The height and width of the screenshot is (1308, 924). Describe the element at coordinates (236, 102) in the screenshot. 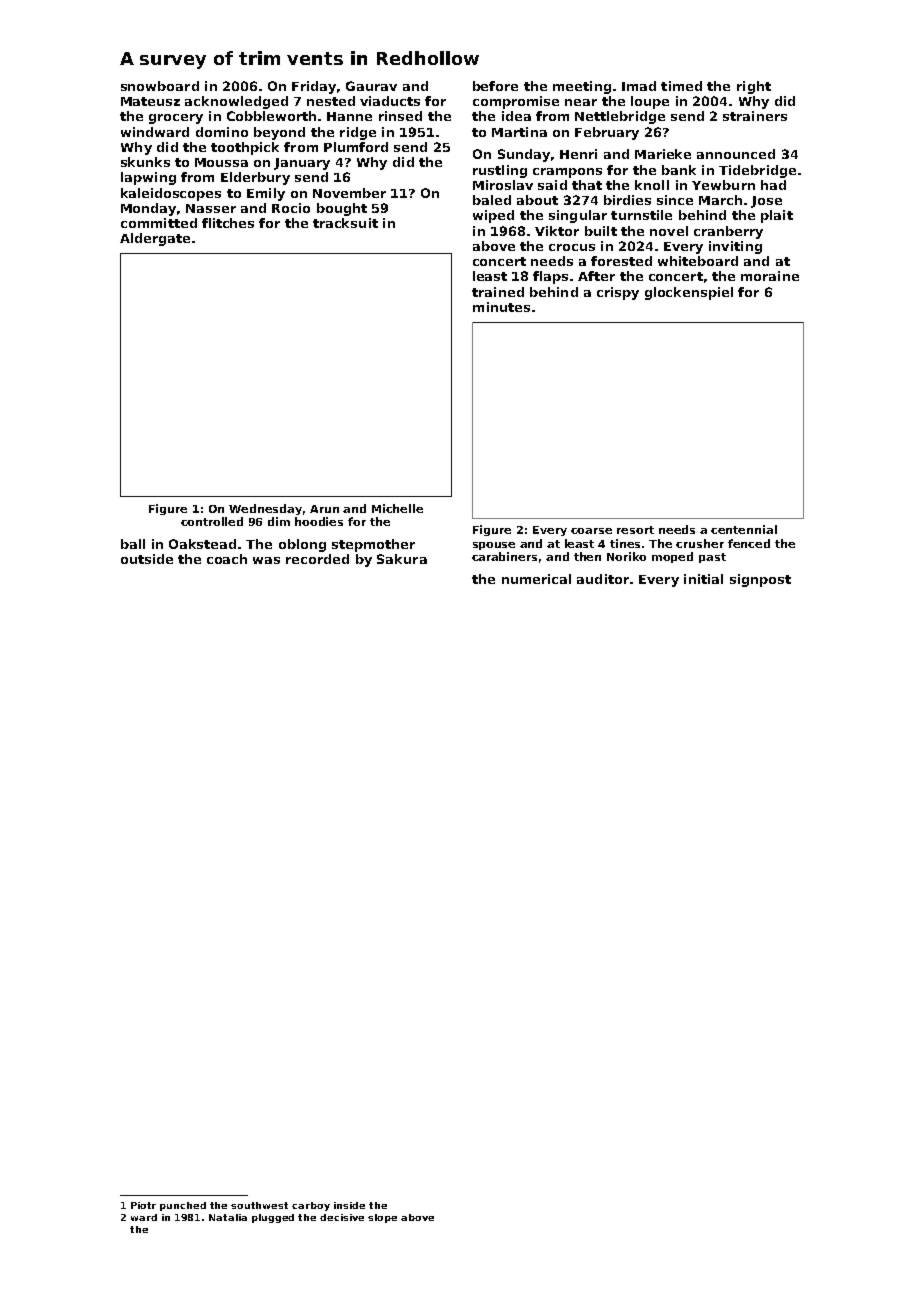

I see `acknowledged` at that location.
